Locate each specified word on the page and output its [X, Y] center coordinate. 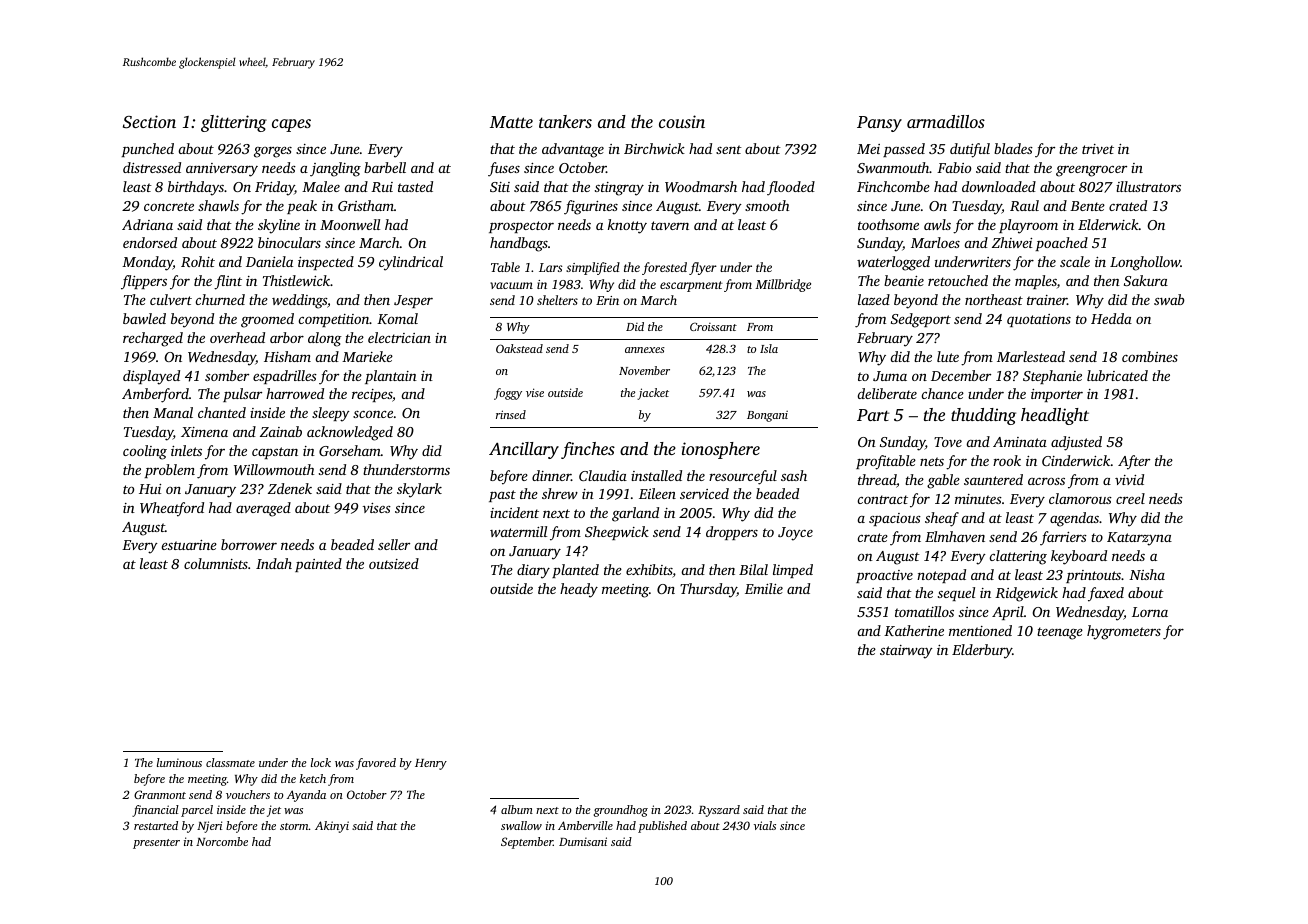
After [1134, 462]
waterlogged [893, 263]
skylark [419, 490]
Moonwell [350, 224]
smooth [767, 205]
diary [533, 571]
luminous [179, 762]
